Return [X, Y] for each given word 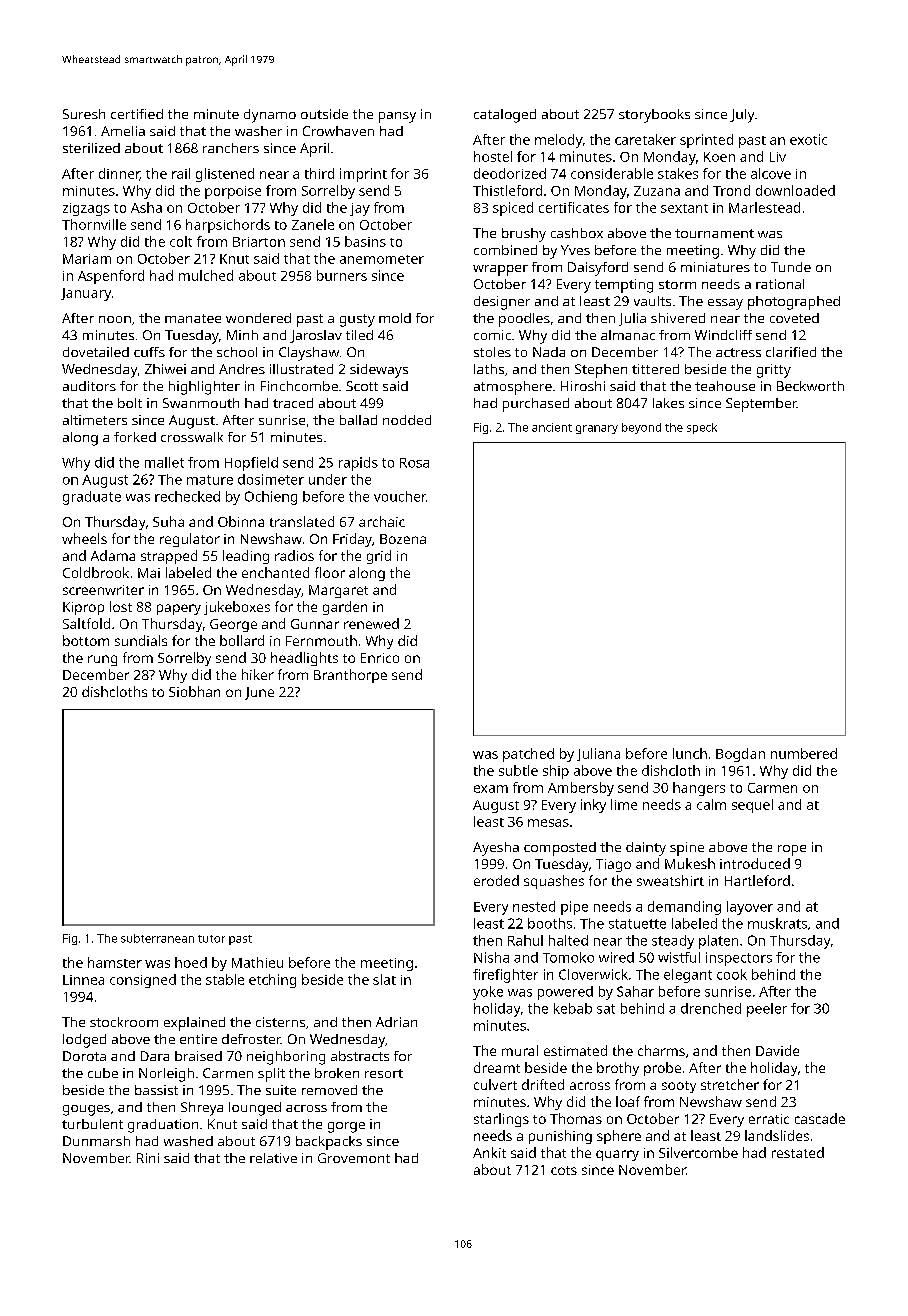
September [761, 405]
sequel [752, 806]
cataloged [505, 116]
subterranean [157, 938]
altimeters [95, 420]
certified [137, 114]
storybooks [654, 116]
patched [528, 755]
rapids [358, 464]
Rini [148, 1158]
